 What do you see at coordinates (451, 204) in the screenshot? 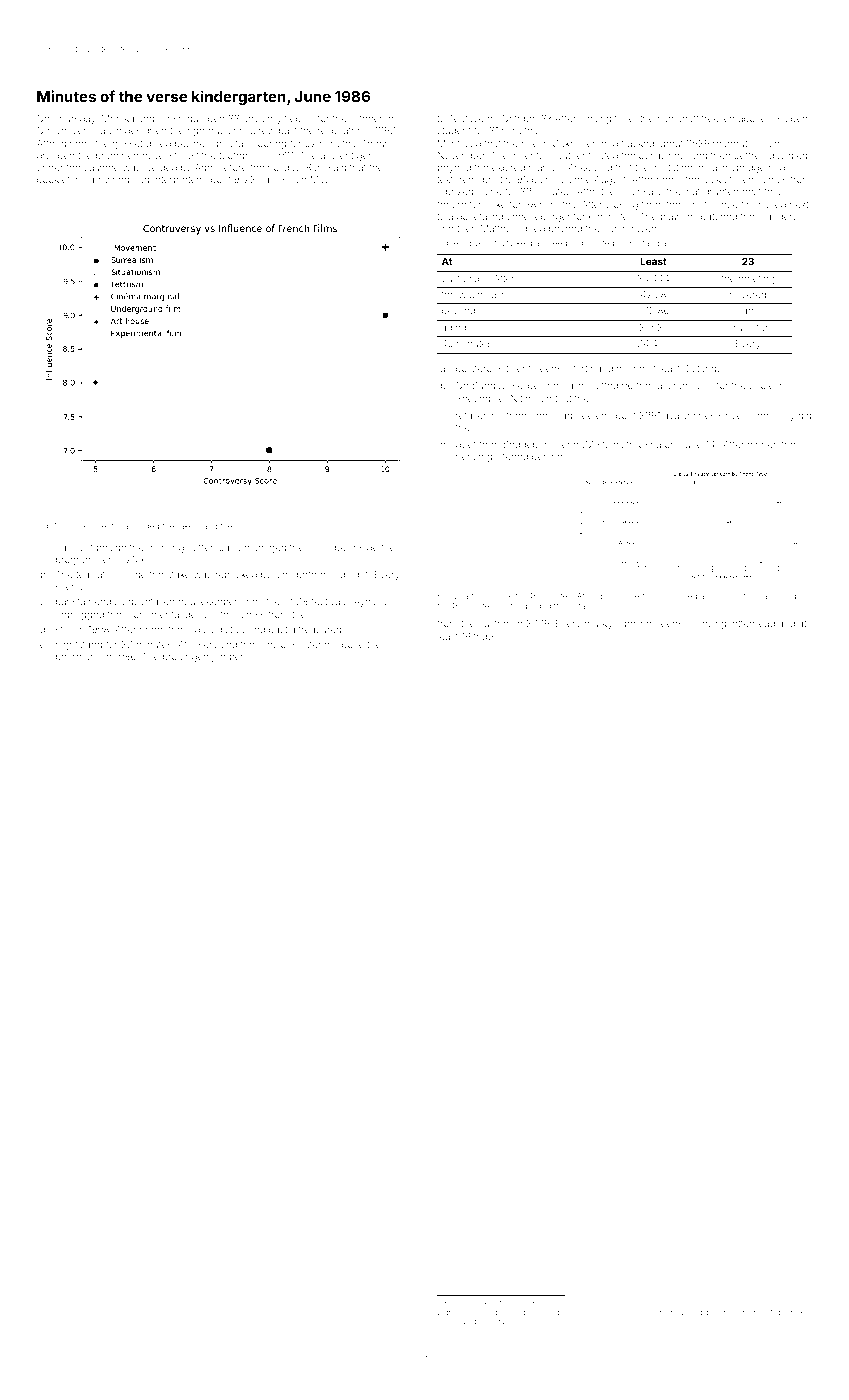
I see `forlorn` at bounding box center [451, 204].
